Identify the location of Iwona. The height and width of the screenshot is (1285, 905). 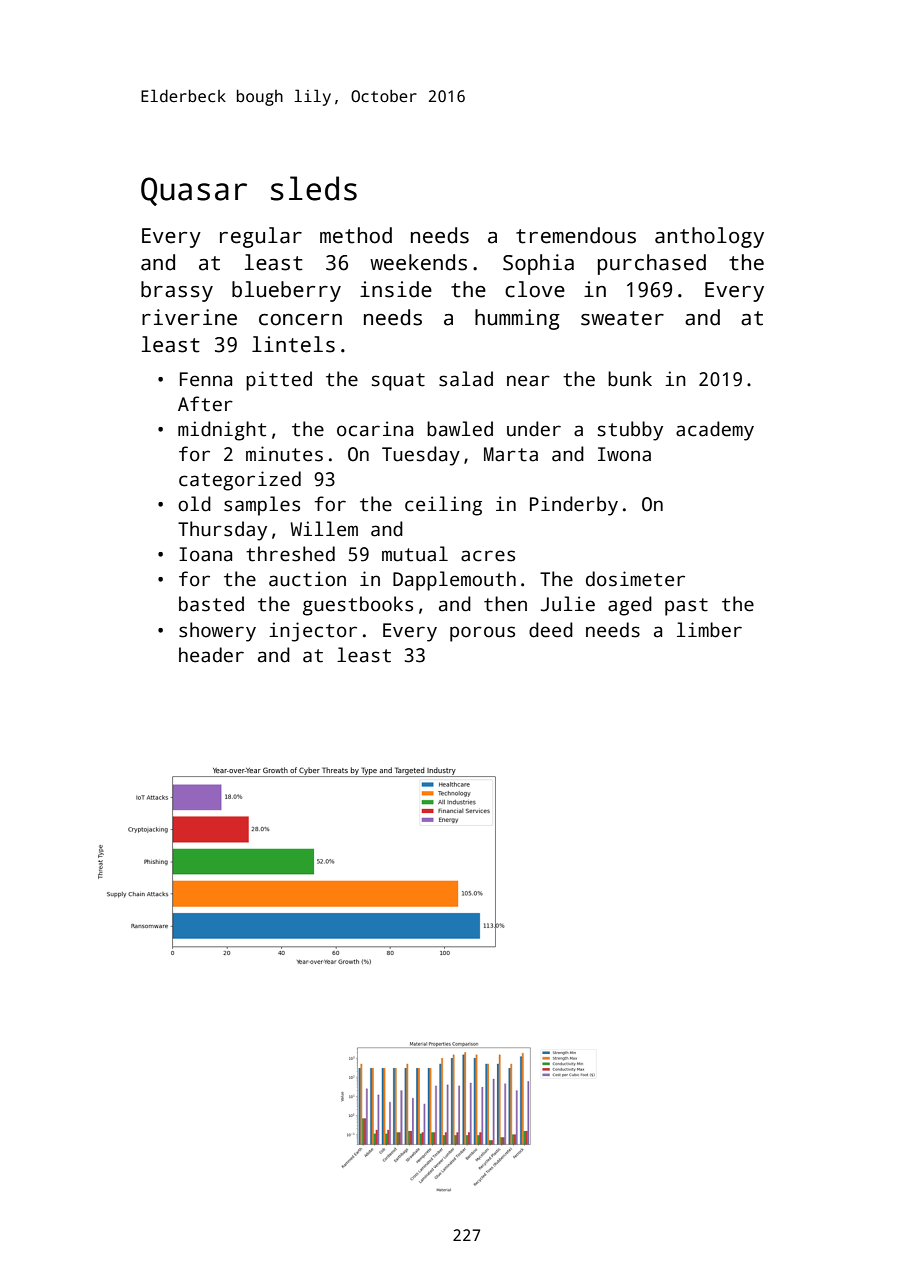
(624, 454).
